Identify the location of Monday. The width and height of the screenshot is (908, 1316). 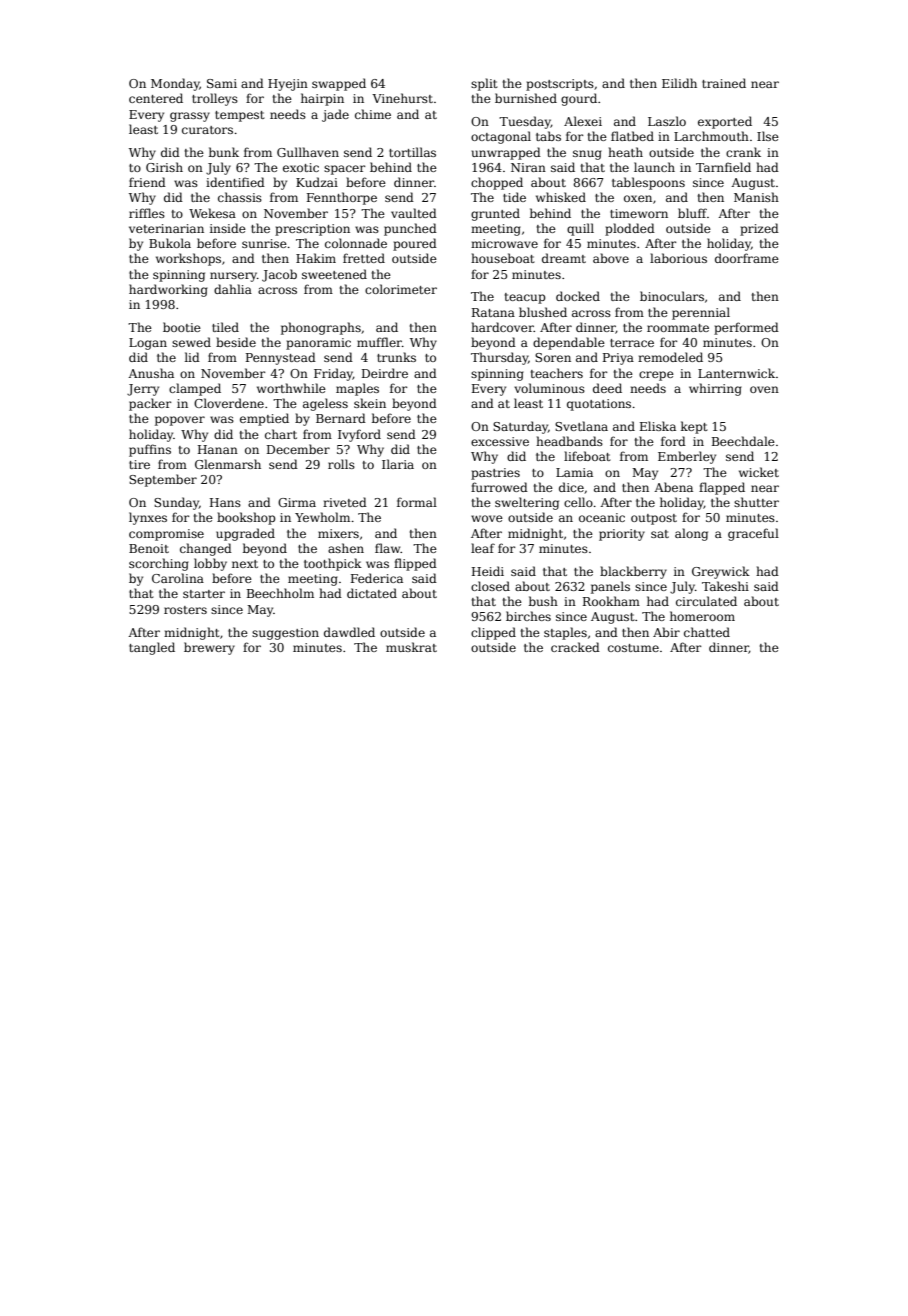
(175, 84).
